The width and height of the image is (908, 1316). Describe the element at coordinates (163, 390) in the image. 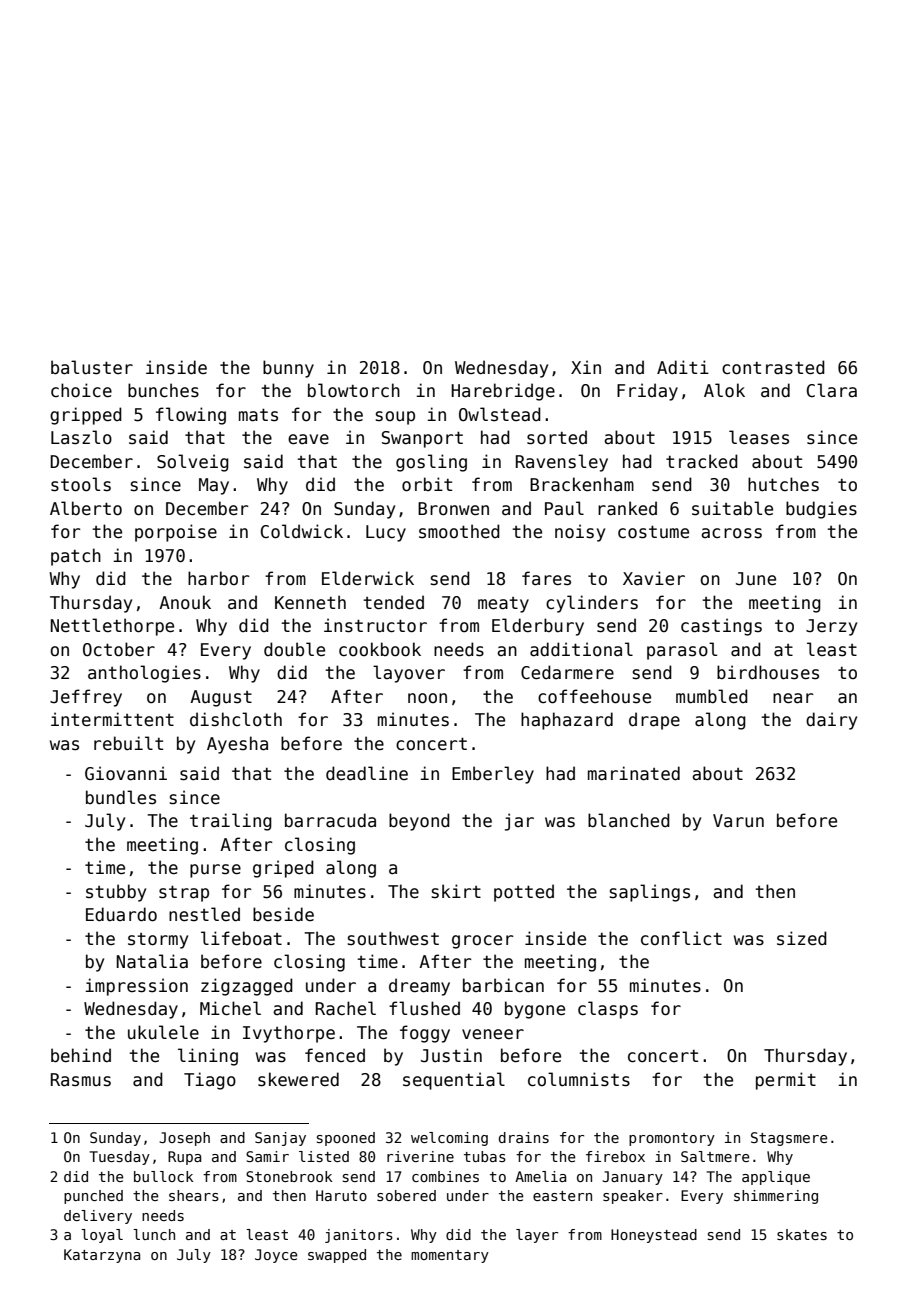

I see `bunches` at that location.
